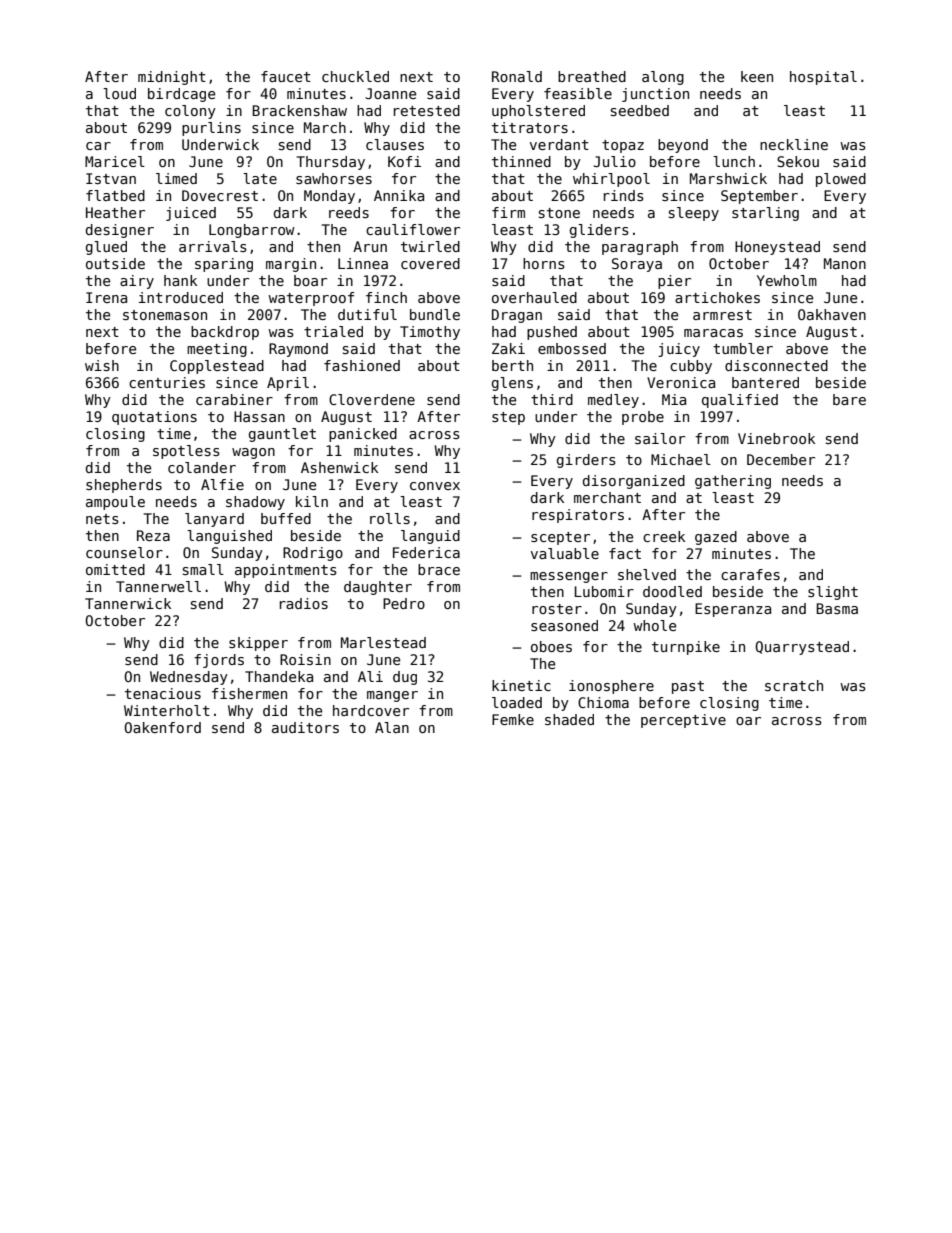 This screenshot has height=1233, width=952. I want to click on Zaki, so click(508, 348).
